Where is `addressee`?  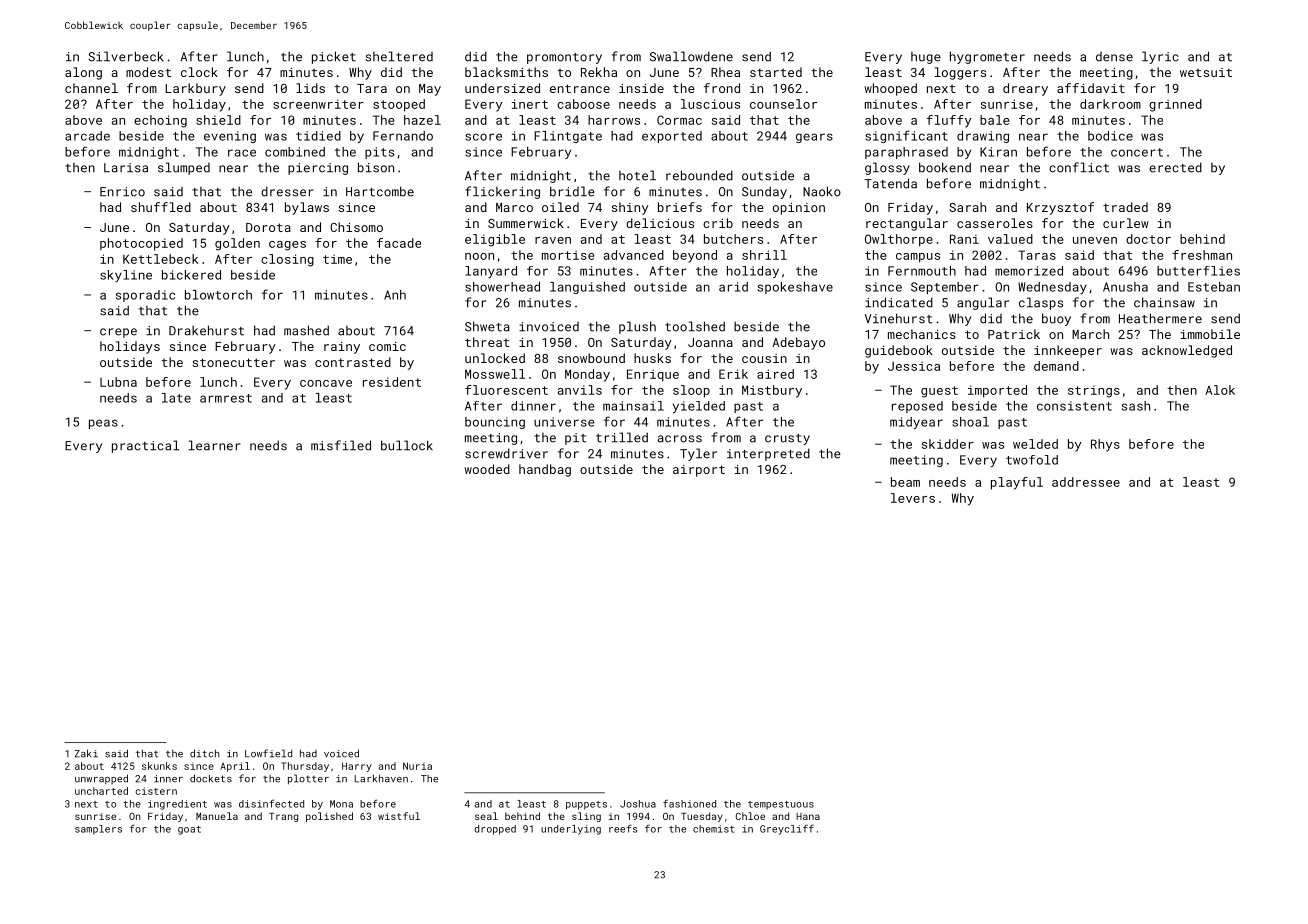
addressee is located at coordinates (1086, 482).
